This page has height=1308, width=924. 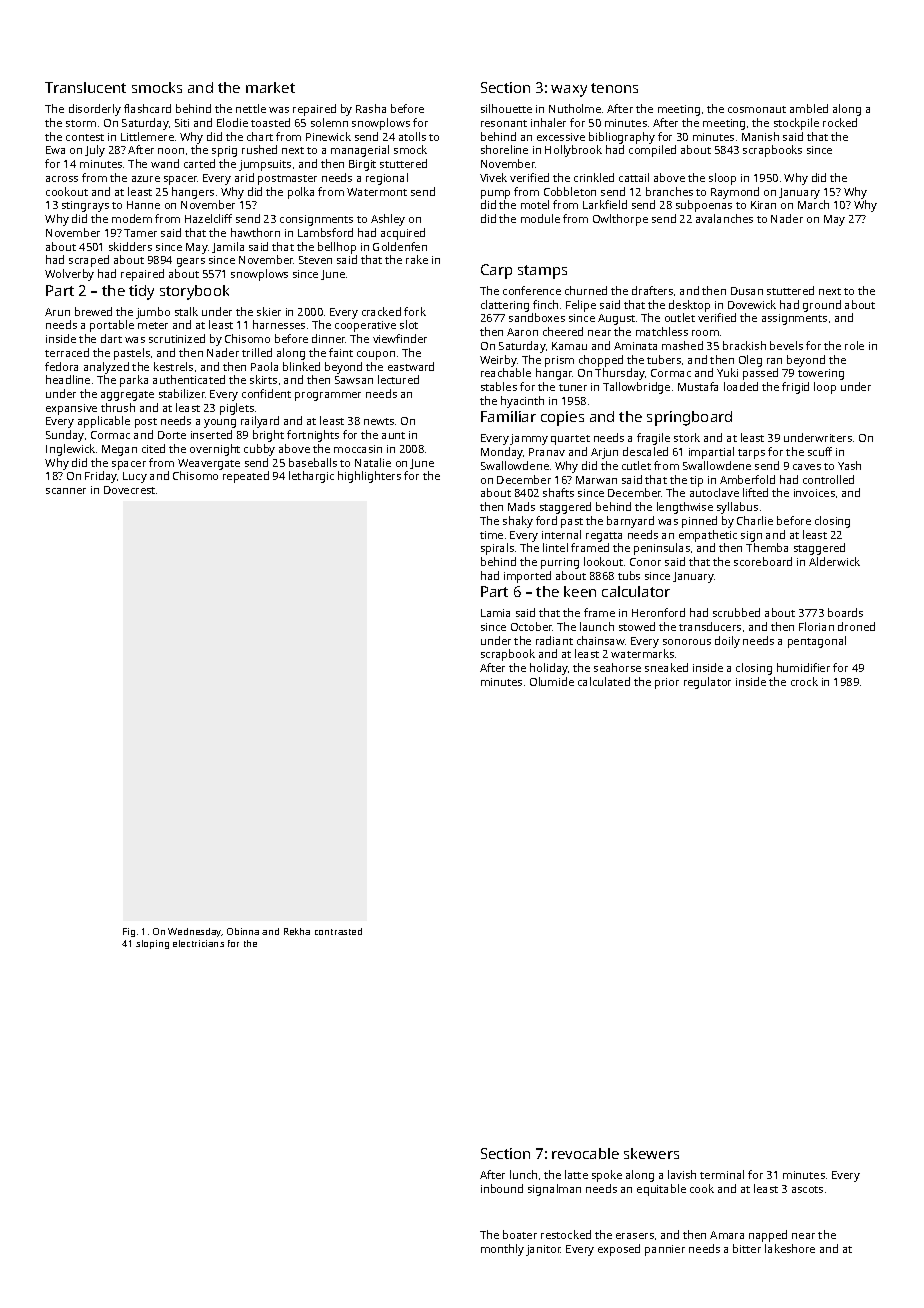 I want to click on inbound, so click(x=502, y=1188).
